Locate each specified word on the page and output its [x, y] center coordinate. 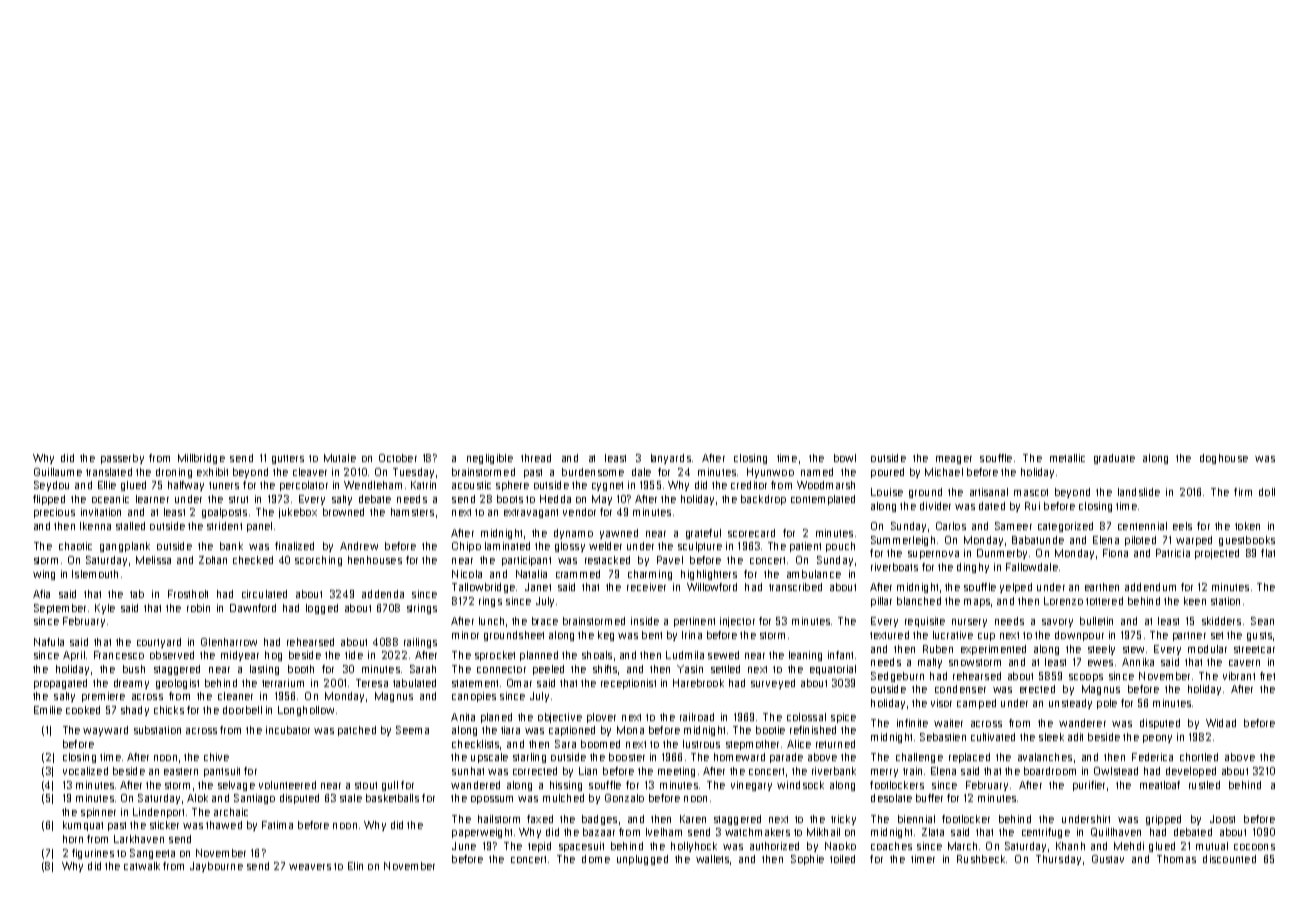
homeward [739, 757]
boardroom [1050, 771]
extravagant [531, 513]
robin [198, 608]
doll [1267, 492]
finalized [294, 546]
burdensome [593, 472]
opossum [492, 800]
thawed [224, 825]
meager [954, 460]
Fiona [1115, 553]
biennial [916, 819]
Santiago [254, 799]
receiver [646, 587]
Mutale [340, 458]
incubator [288, 730]
